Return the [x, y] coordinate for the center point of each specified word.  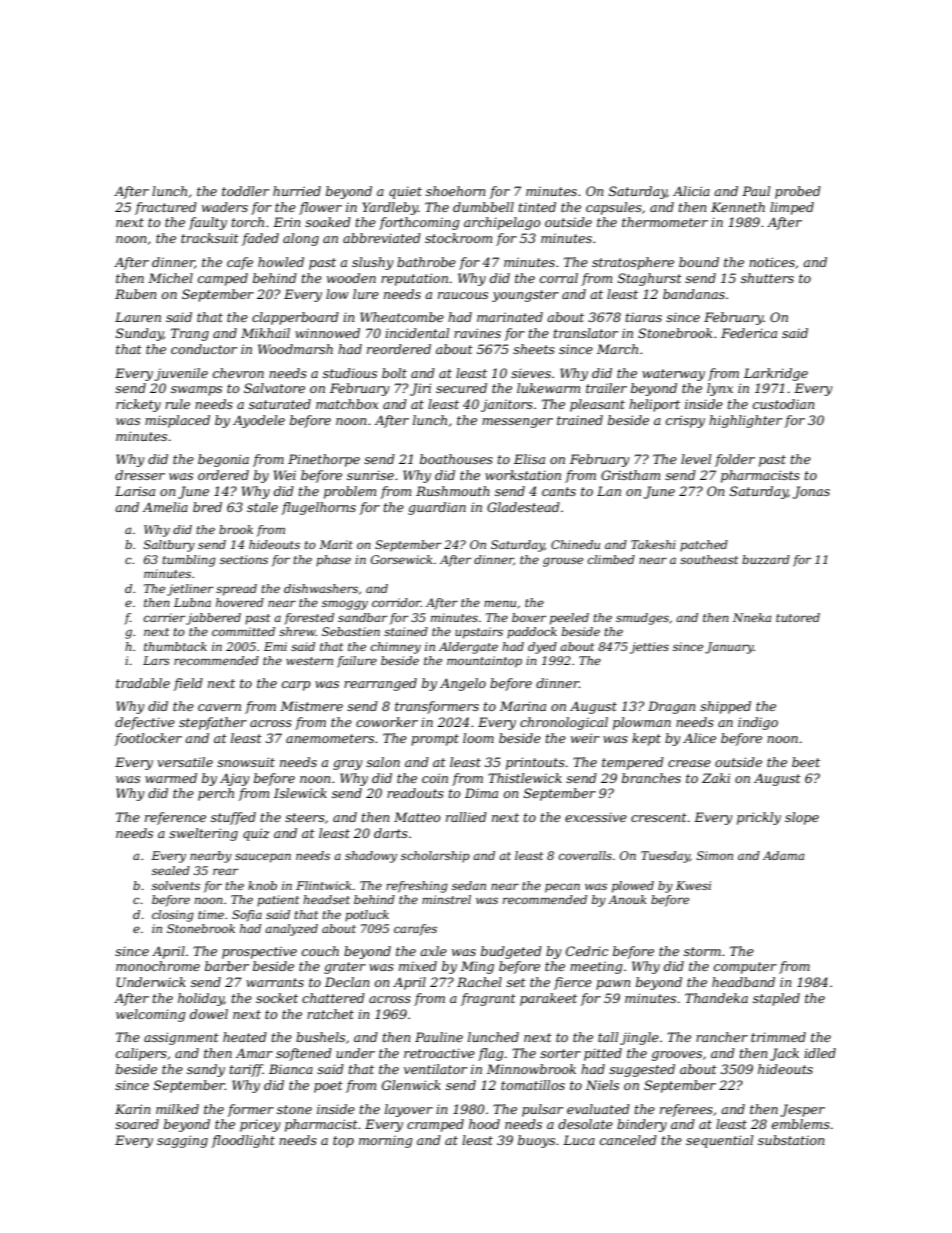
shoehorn [456, 191]
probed [798, 192]
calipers [141, 1054]
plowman [642, 723]
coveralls [585, 855]
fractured [166, 208]
